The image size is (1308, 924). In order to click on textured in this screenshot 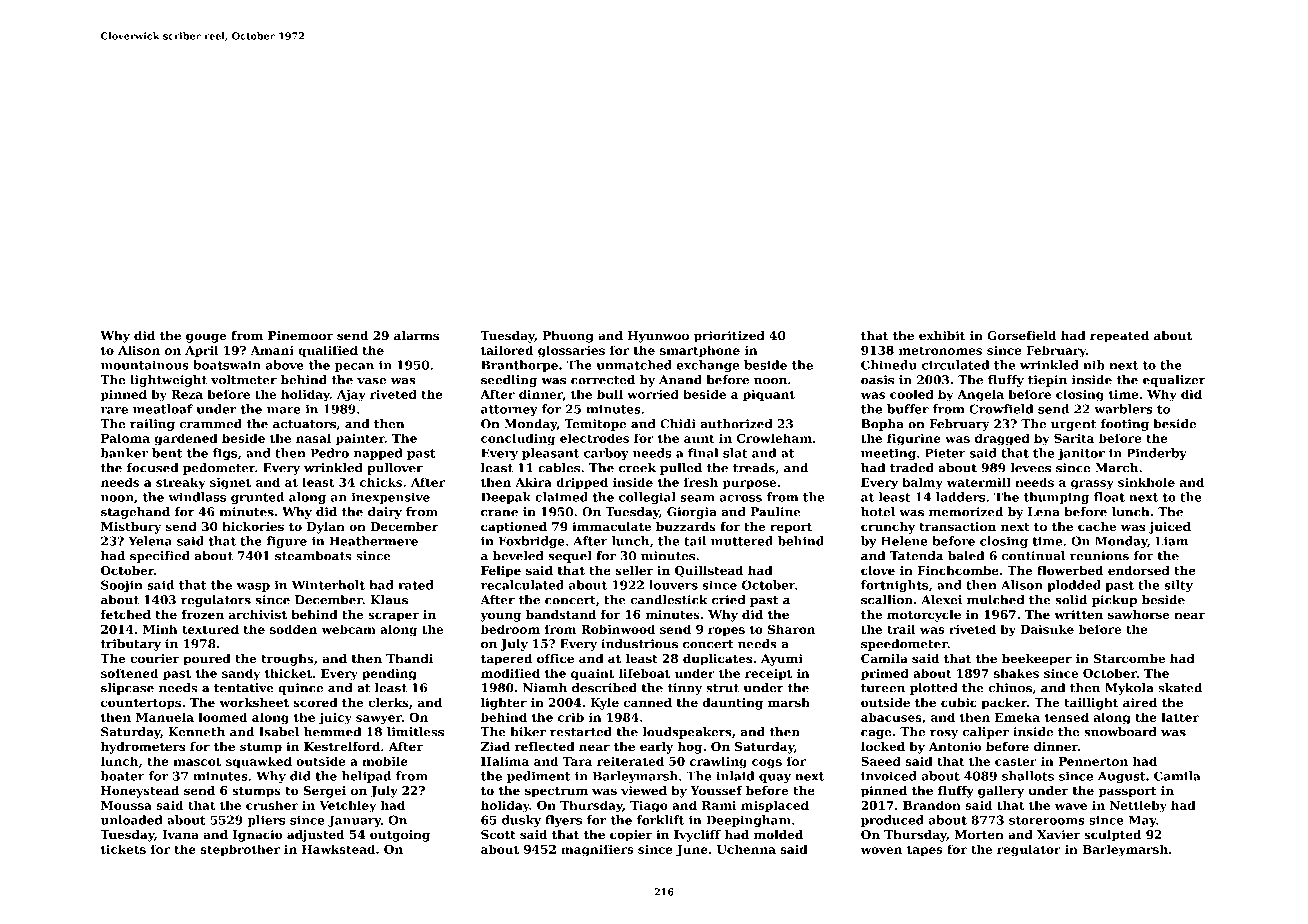, I will do `click(210, 629)`.
